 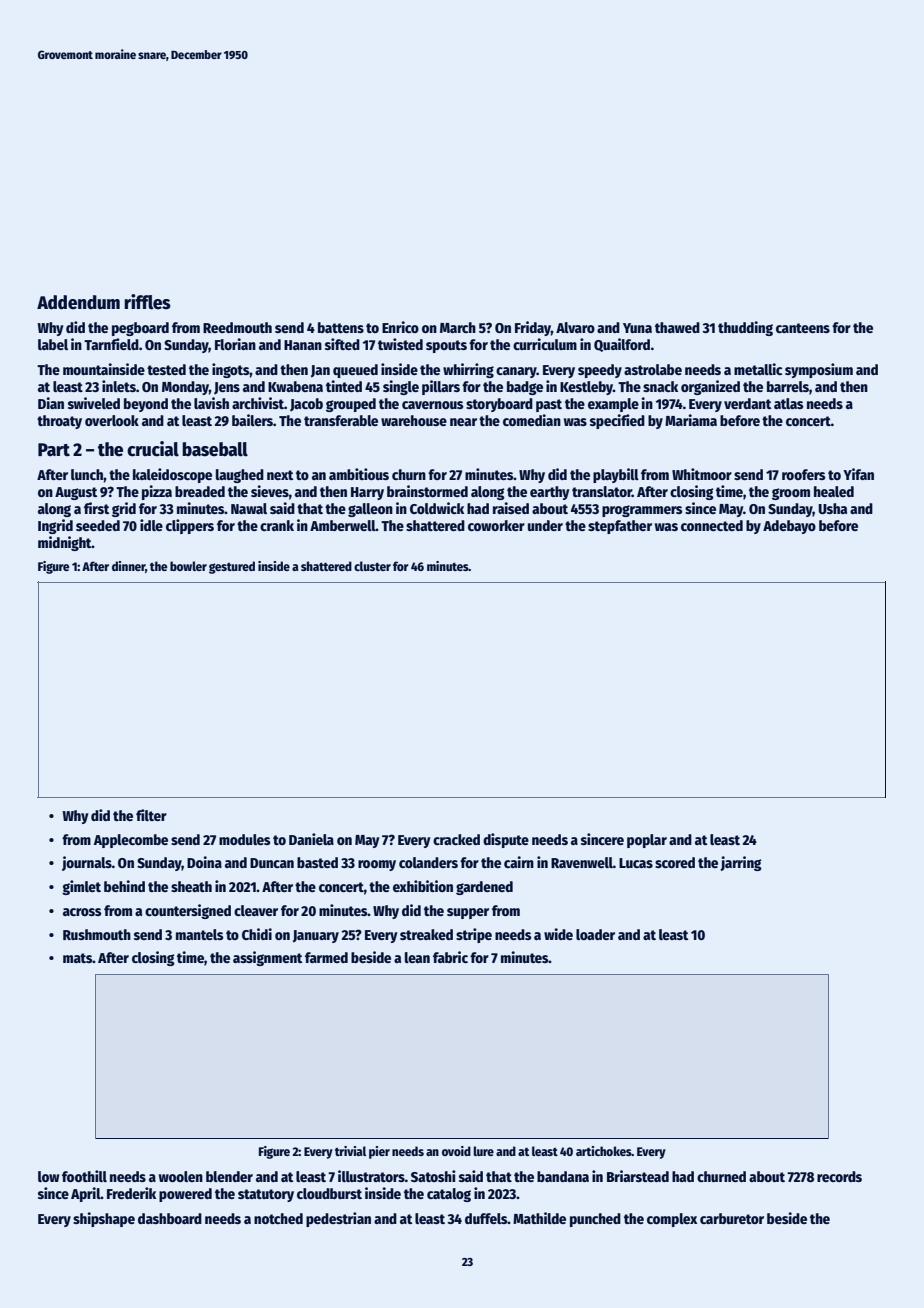 I want to click on baseball, so click(x=215, y=449).
